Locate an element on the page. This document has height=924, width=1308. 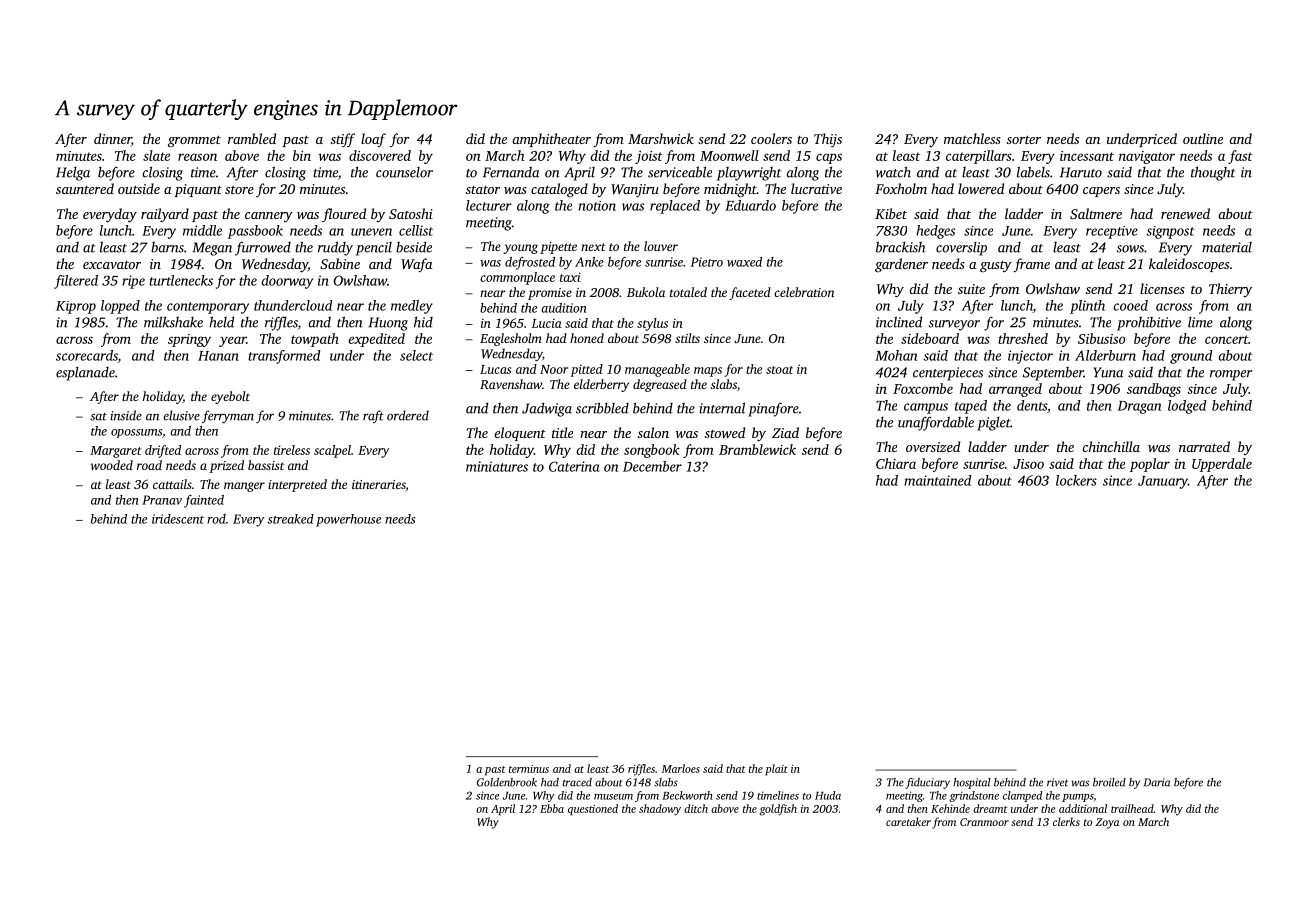
caretaker is located at coordinates (908, 821).
